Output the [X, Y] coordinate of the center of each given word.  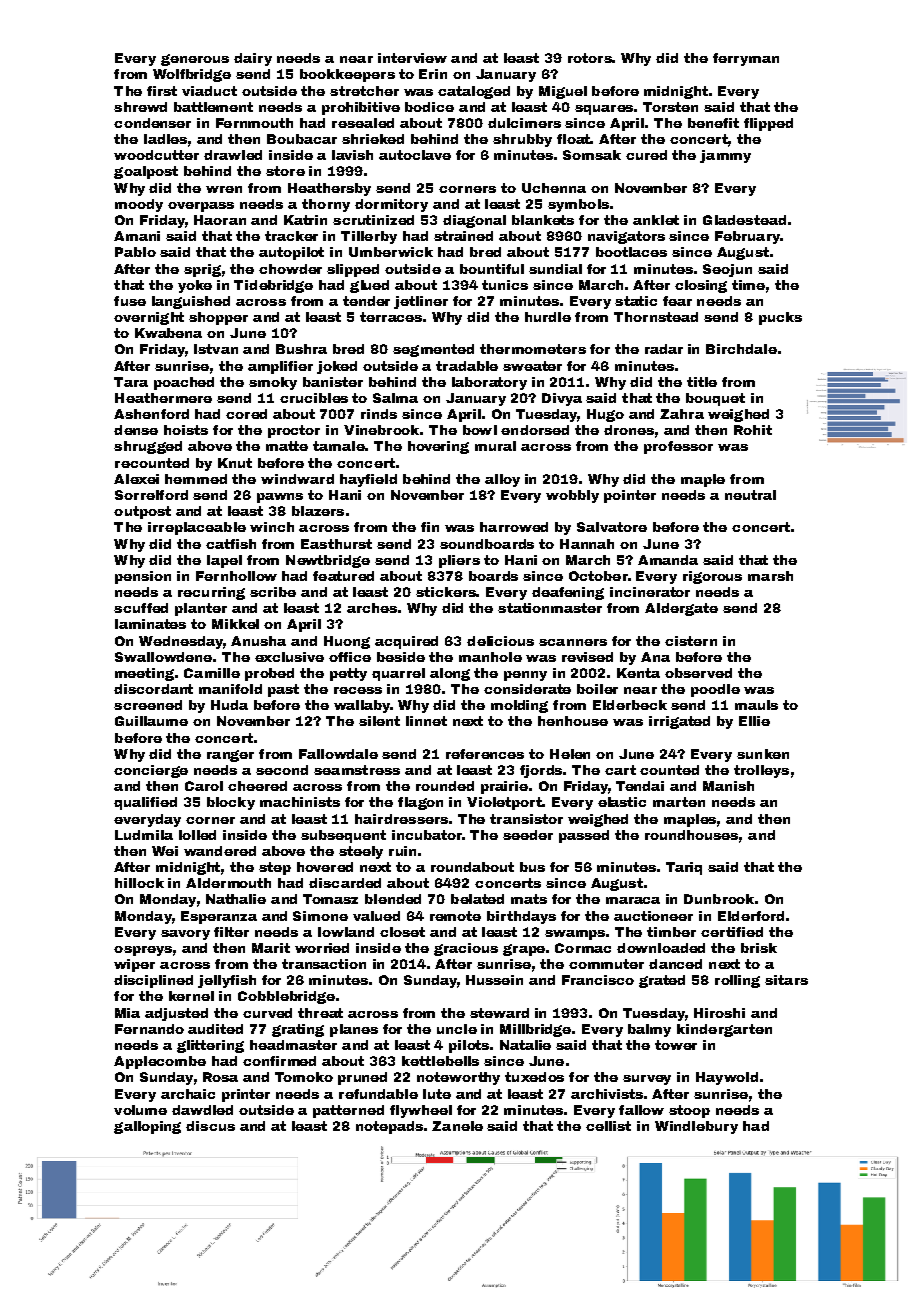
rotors [590, 58]
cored [246, 414]
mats [529, 899]
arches [372, 608]
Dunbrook [719, 899]
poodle [715, 690]
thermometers [533, 349]
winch [272, 527]
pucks [780, 318]
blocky [231, 803]
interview [412, 58]
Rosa [220, 1077]
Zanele [457, 1126]
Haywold [727, 1078]
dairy [253, 59]
